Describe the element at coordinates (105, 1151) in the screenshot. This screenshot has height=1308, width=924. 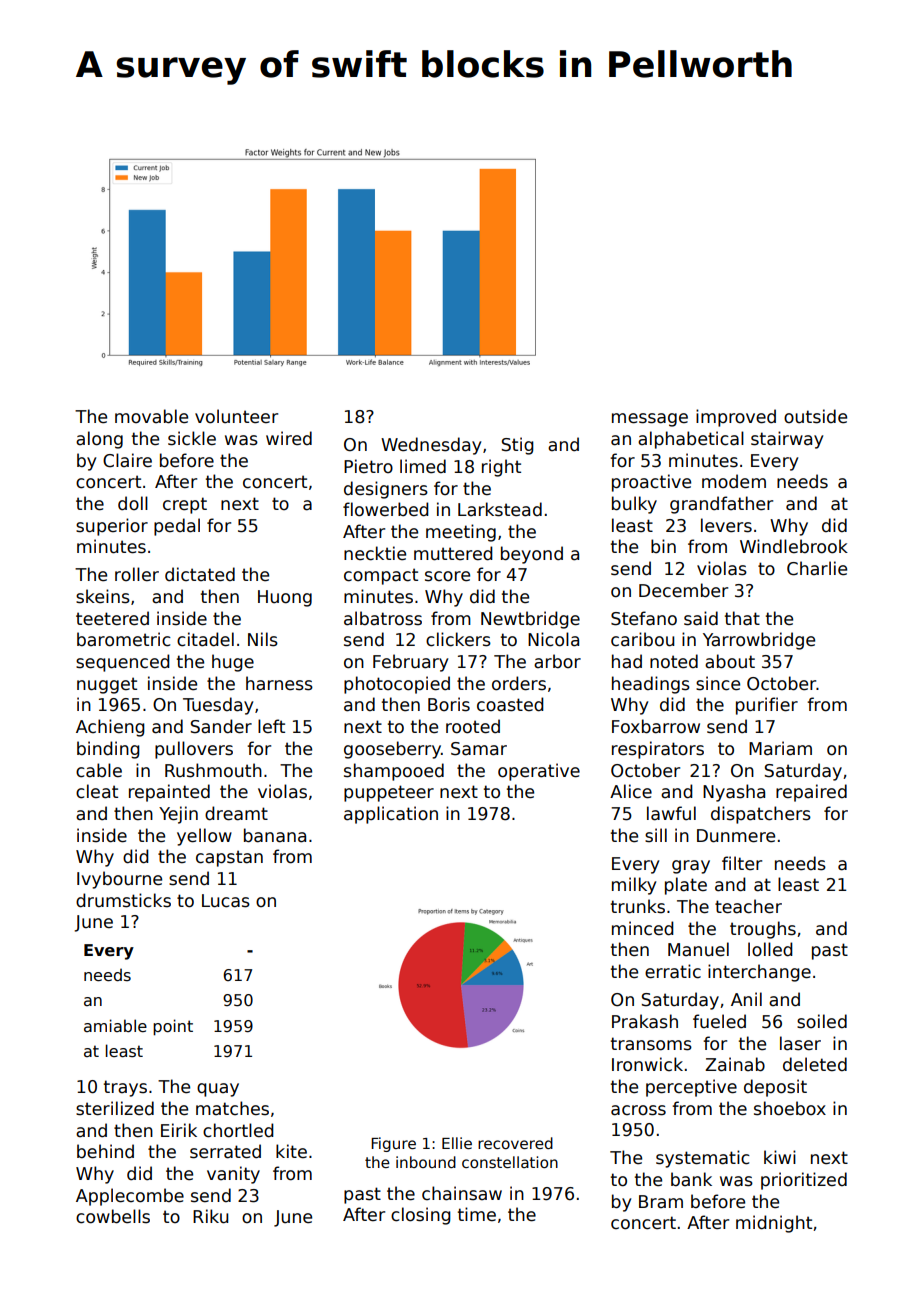
I see `behind` at that location.
